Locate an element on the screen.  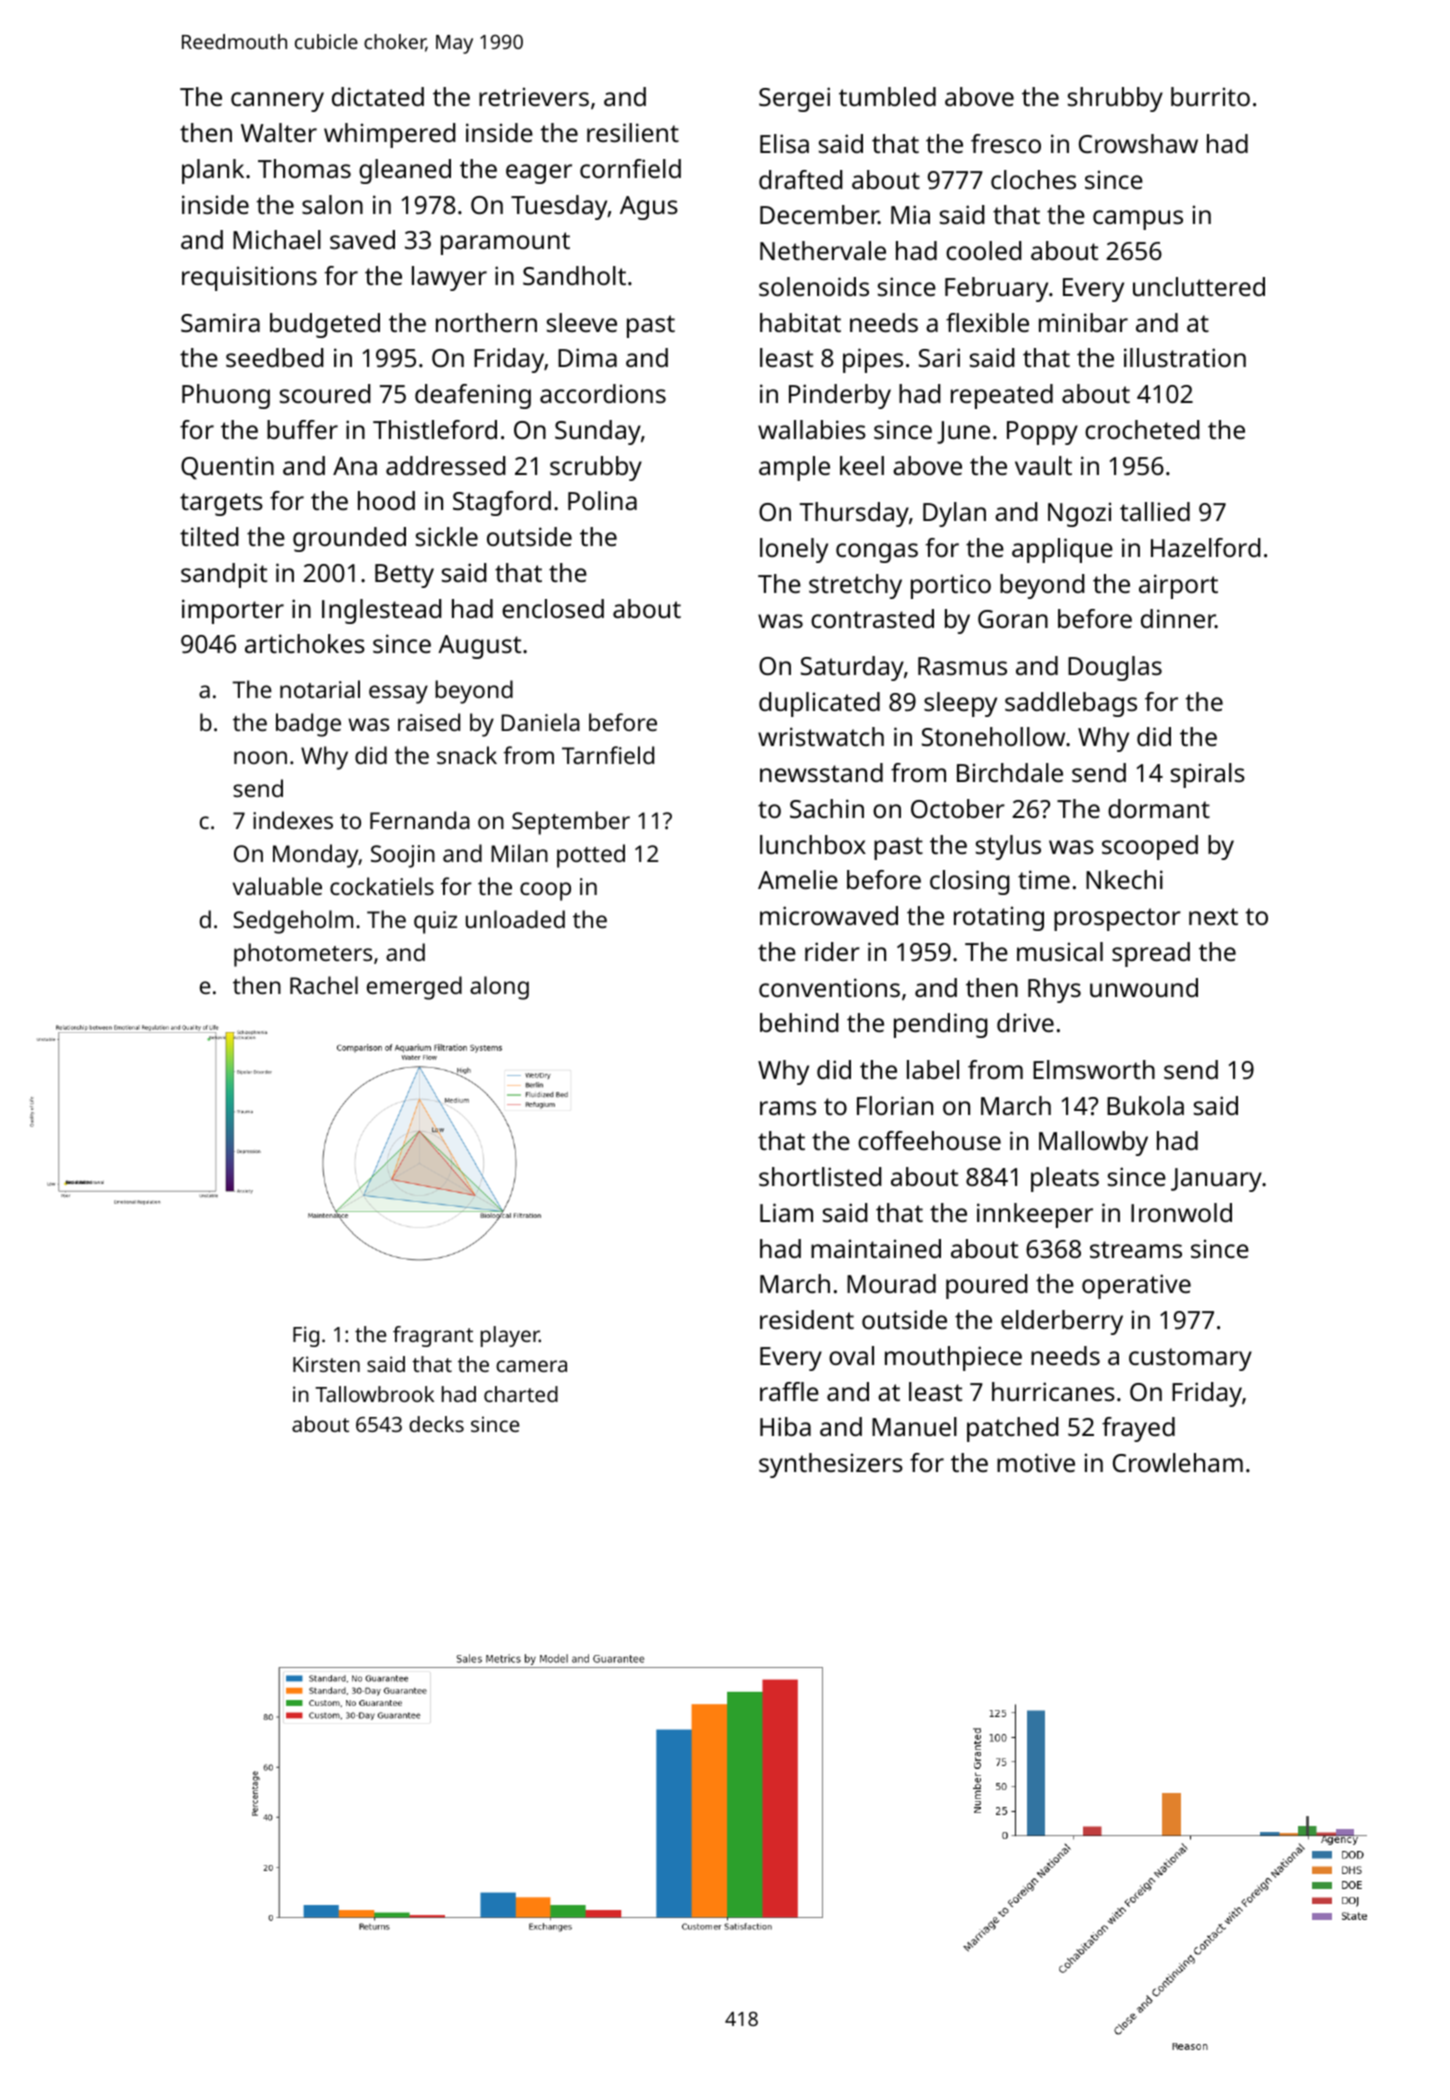
potted is located at coordinates (591, 856).
